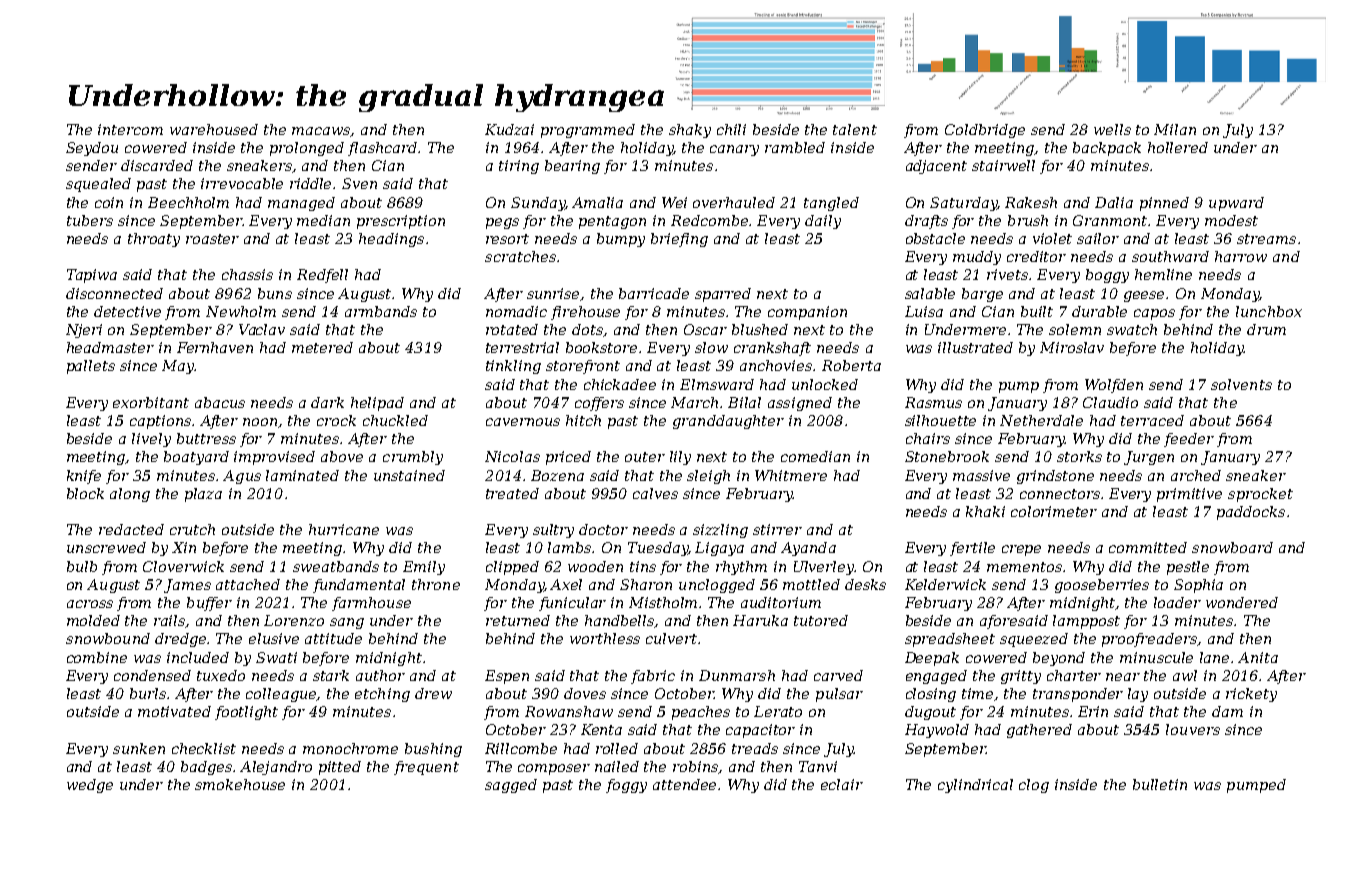 Image resolution: width=1372 pixels, height=887 pixels. I want to click on attendee, so click(684, 784).
